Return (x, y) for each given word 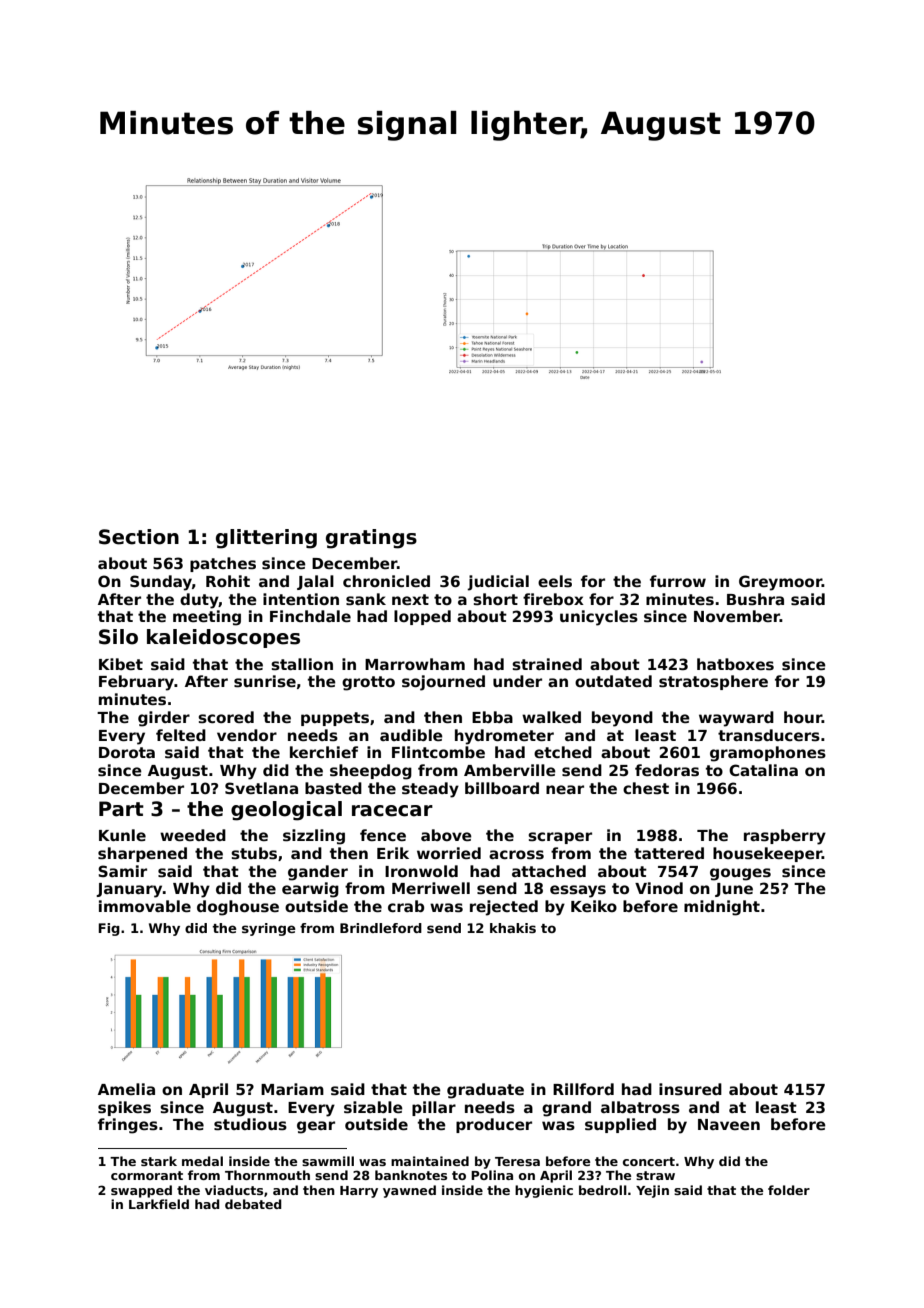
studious (250, 1124)
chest (646, 788)
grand (566, 1109)
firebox (553, 599)
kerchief (324, 752)
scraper (560, 838)
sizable (373, 1107)
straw (655, 1175)
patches (223, 564)
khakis (513, 928)
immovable (145, 906)
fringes (128, 1126)
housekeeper (767, 854)
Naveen (729, 1124)
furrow (678, 581)
